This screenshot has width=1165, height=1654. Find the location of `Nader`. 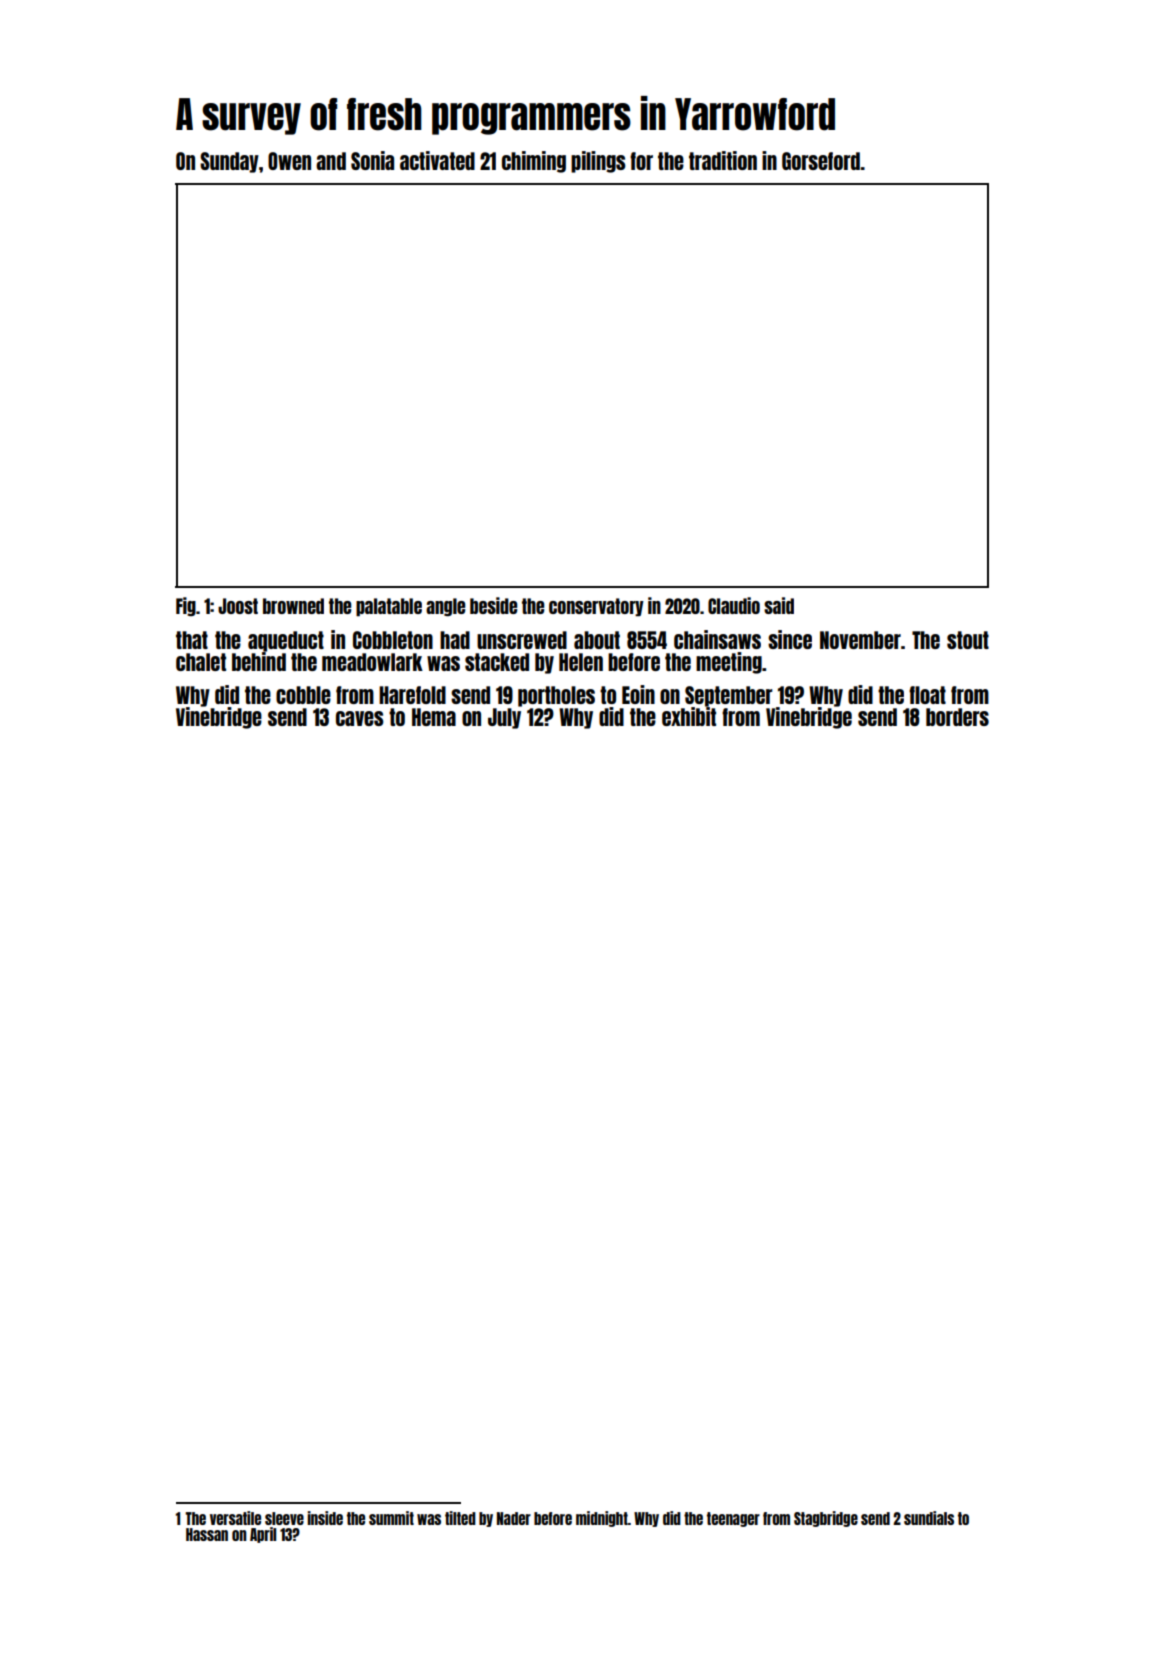

Nader is located at coordinates (514, 1518).
